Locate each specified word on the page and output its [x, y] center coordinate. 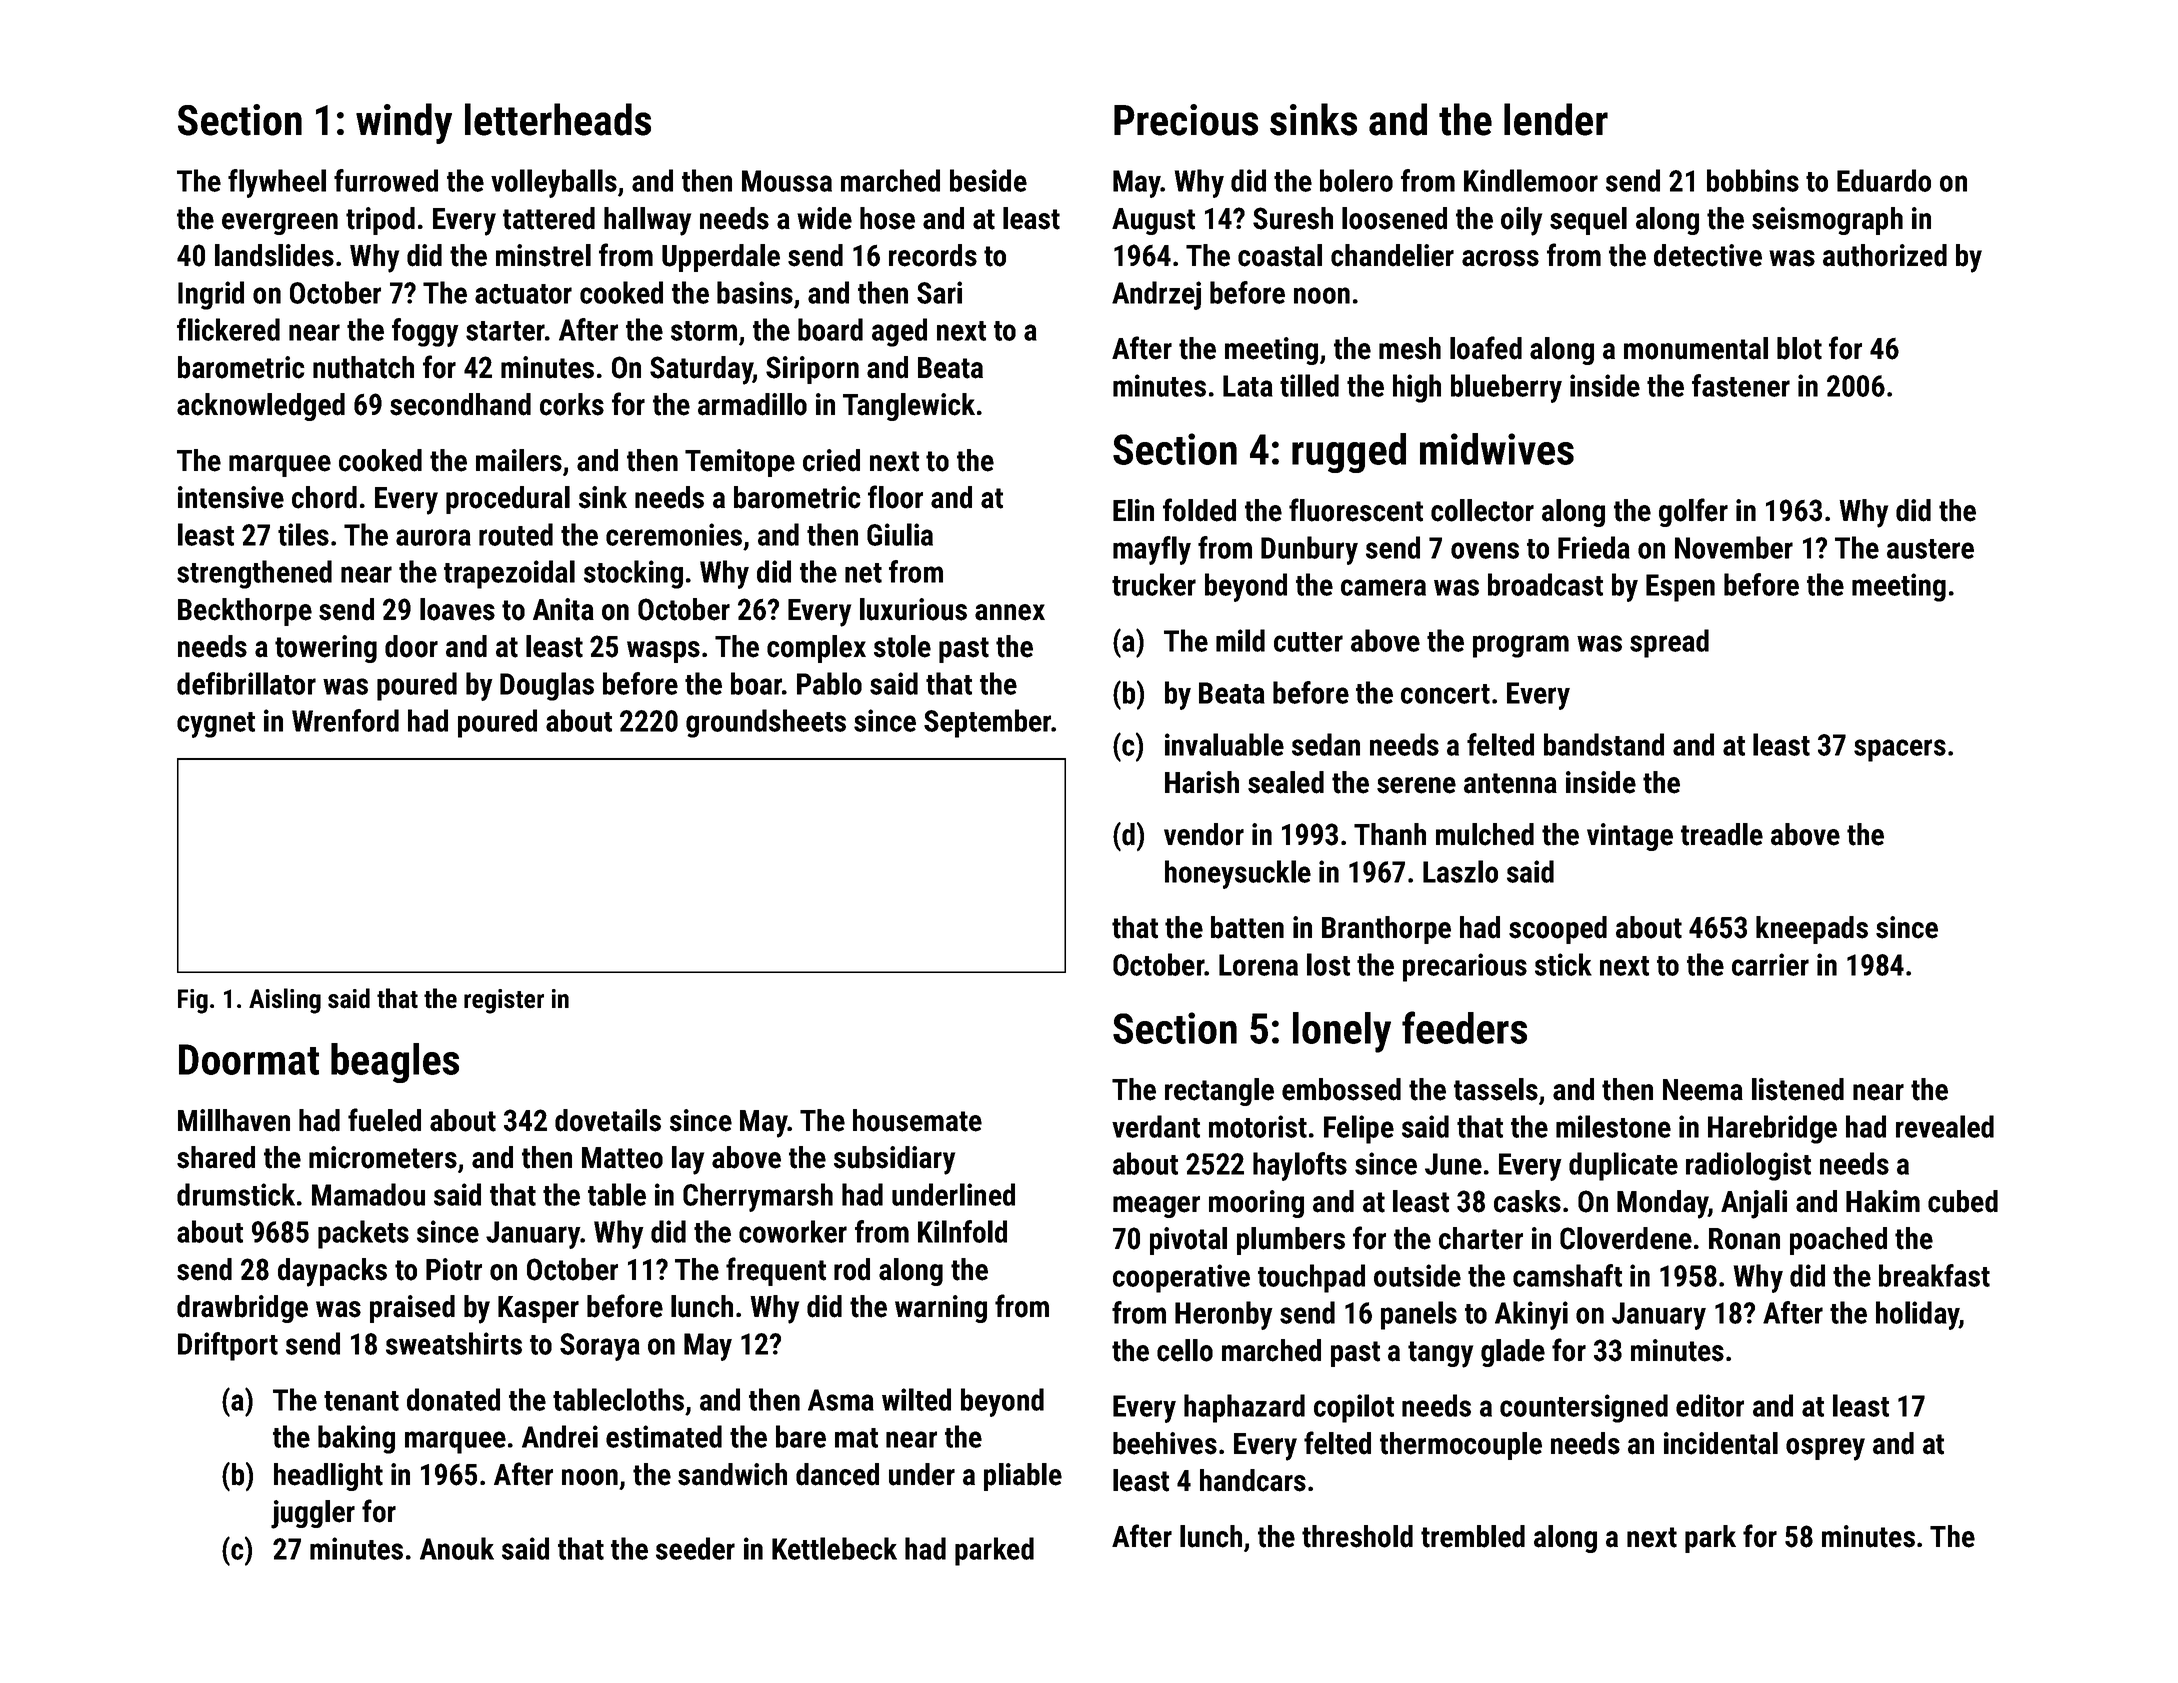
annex [1010, 612]
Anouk [457, 1548]
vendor [1204, 834]
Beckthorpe [245, 612]
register [504, 1001]
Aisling [285, 1001]
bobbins [1753, 180]
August [1153, 221]
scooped [1558, 930]
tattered [549, 218]
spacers [1900, 750]
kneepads [1812, 930]
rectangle [1219, 1092]
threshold [1357, 1536]
